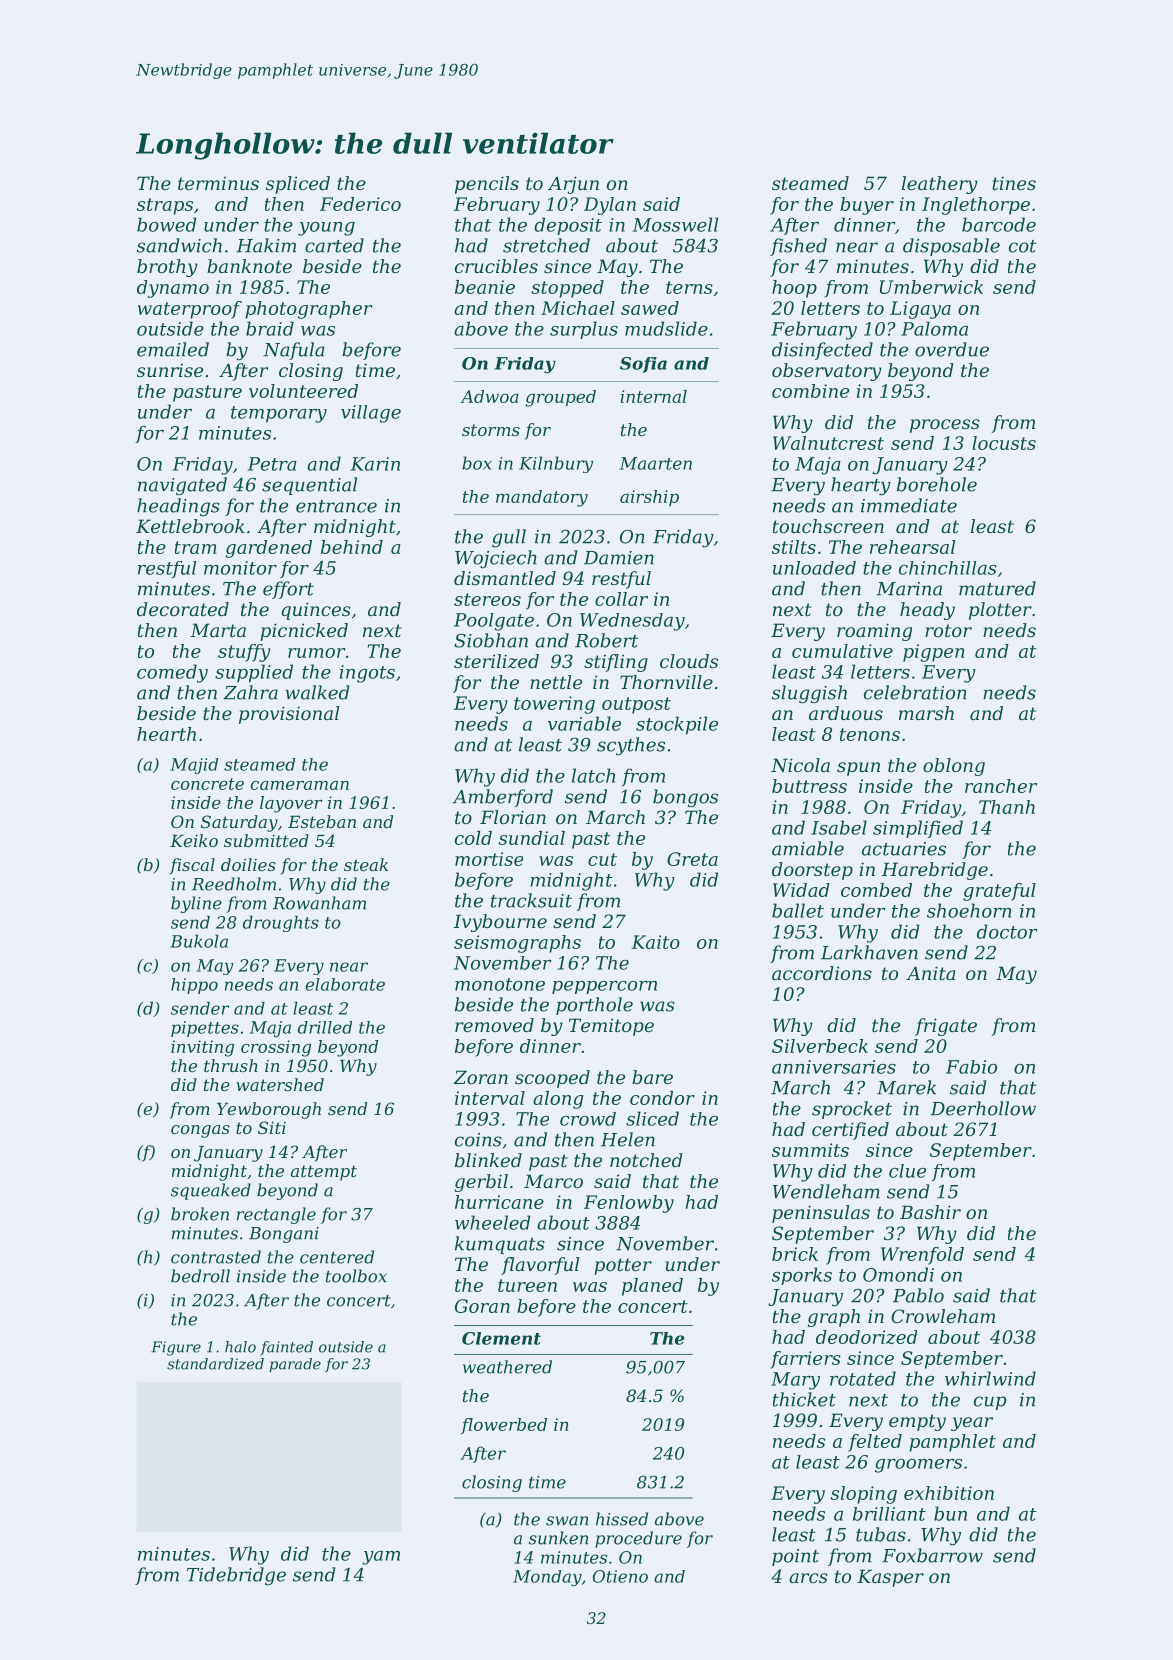 The width and height of the document is (1173, 1660). I want to click on submitted, so click(266, 840).
